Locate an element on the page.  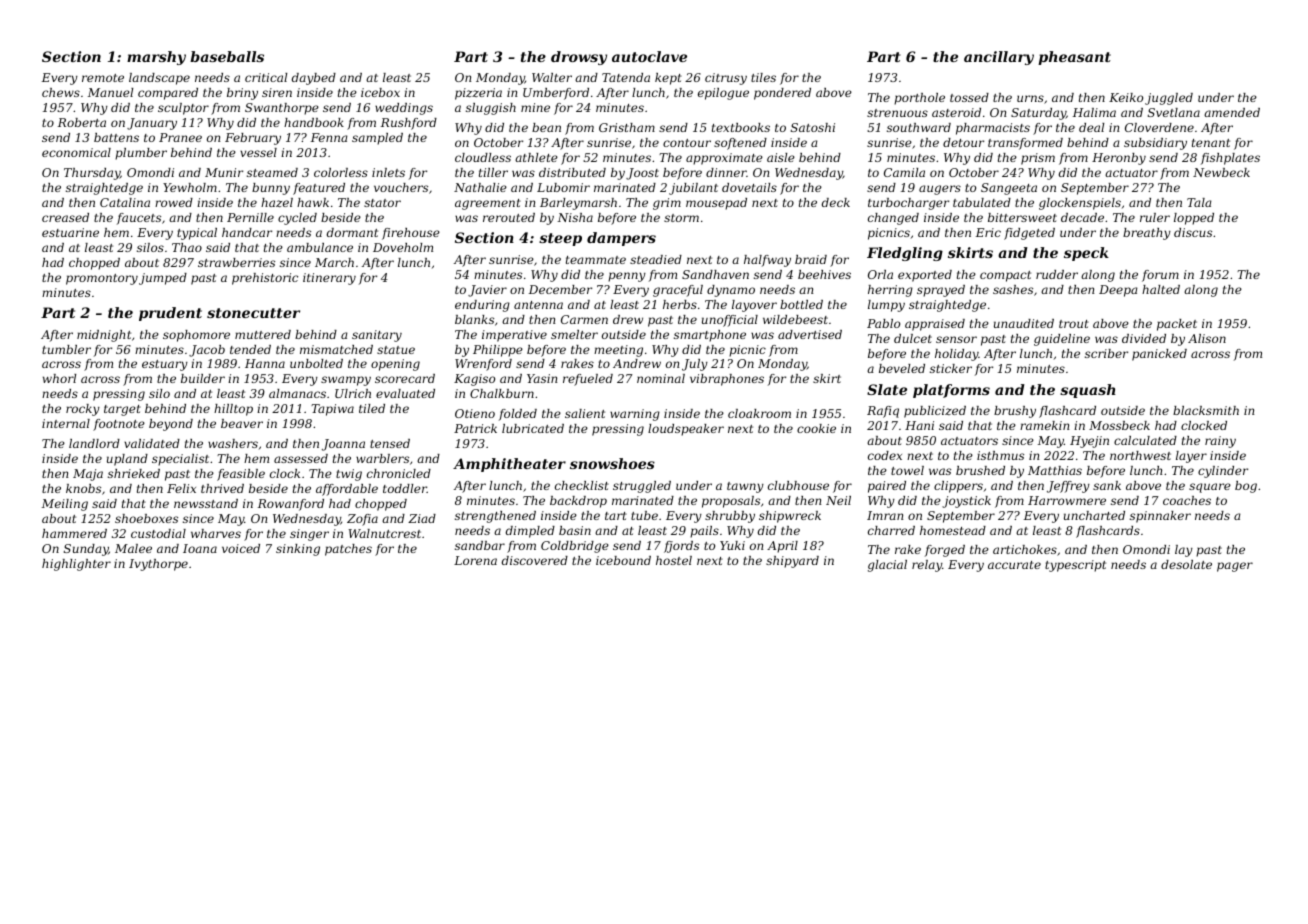
autoclave is located at coordinates (649, 56).
